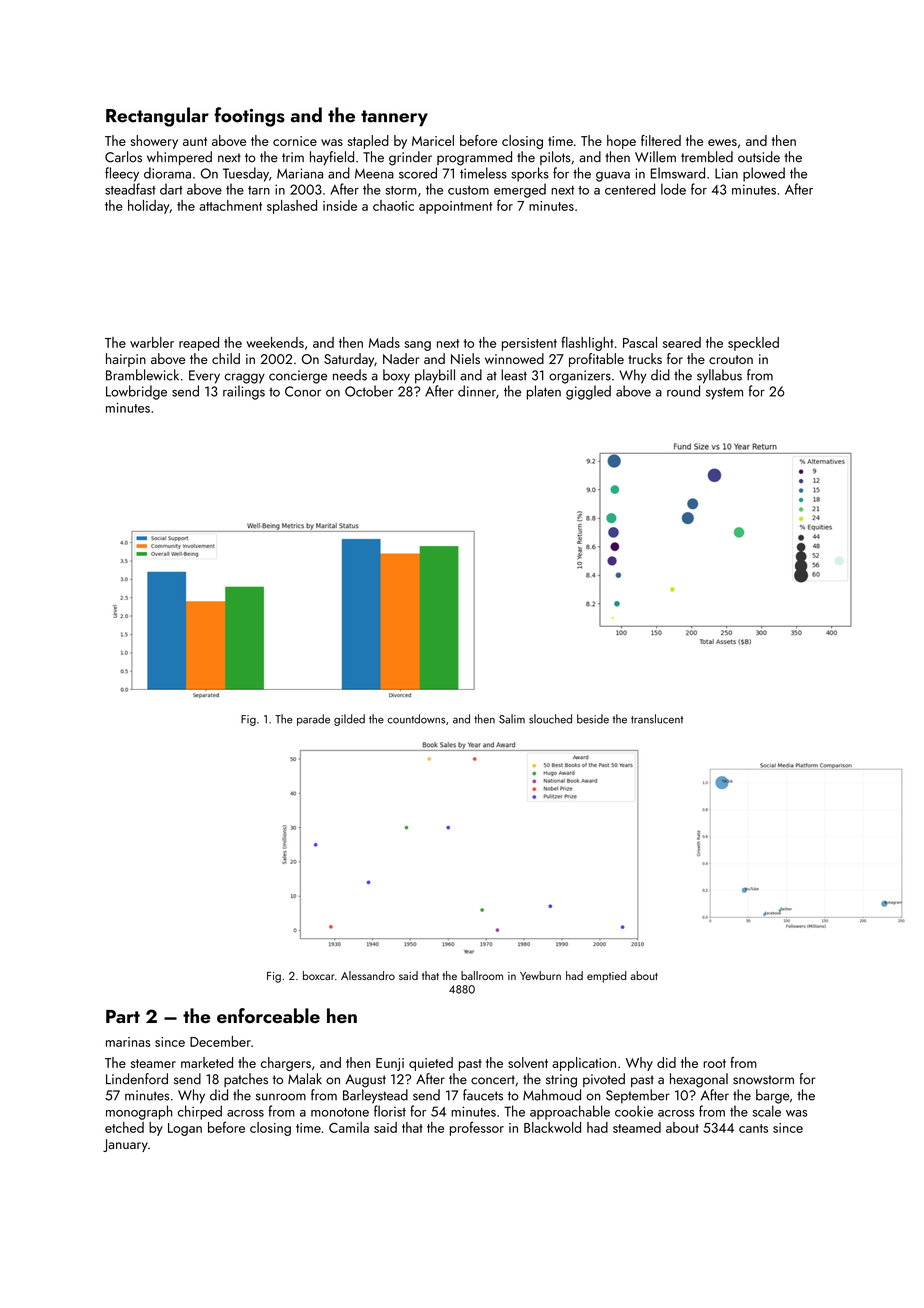 The width and height of the screenshot is (924, 1308). Describe the element at coordinates (394, 118) in the screenshot. I see `tannery` at that location.
